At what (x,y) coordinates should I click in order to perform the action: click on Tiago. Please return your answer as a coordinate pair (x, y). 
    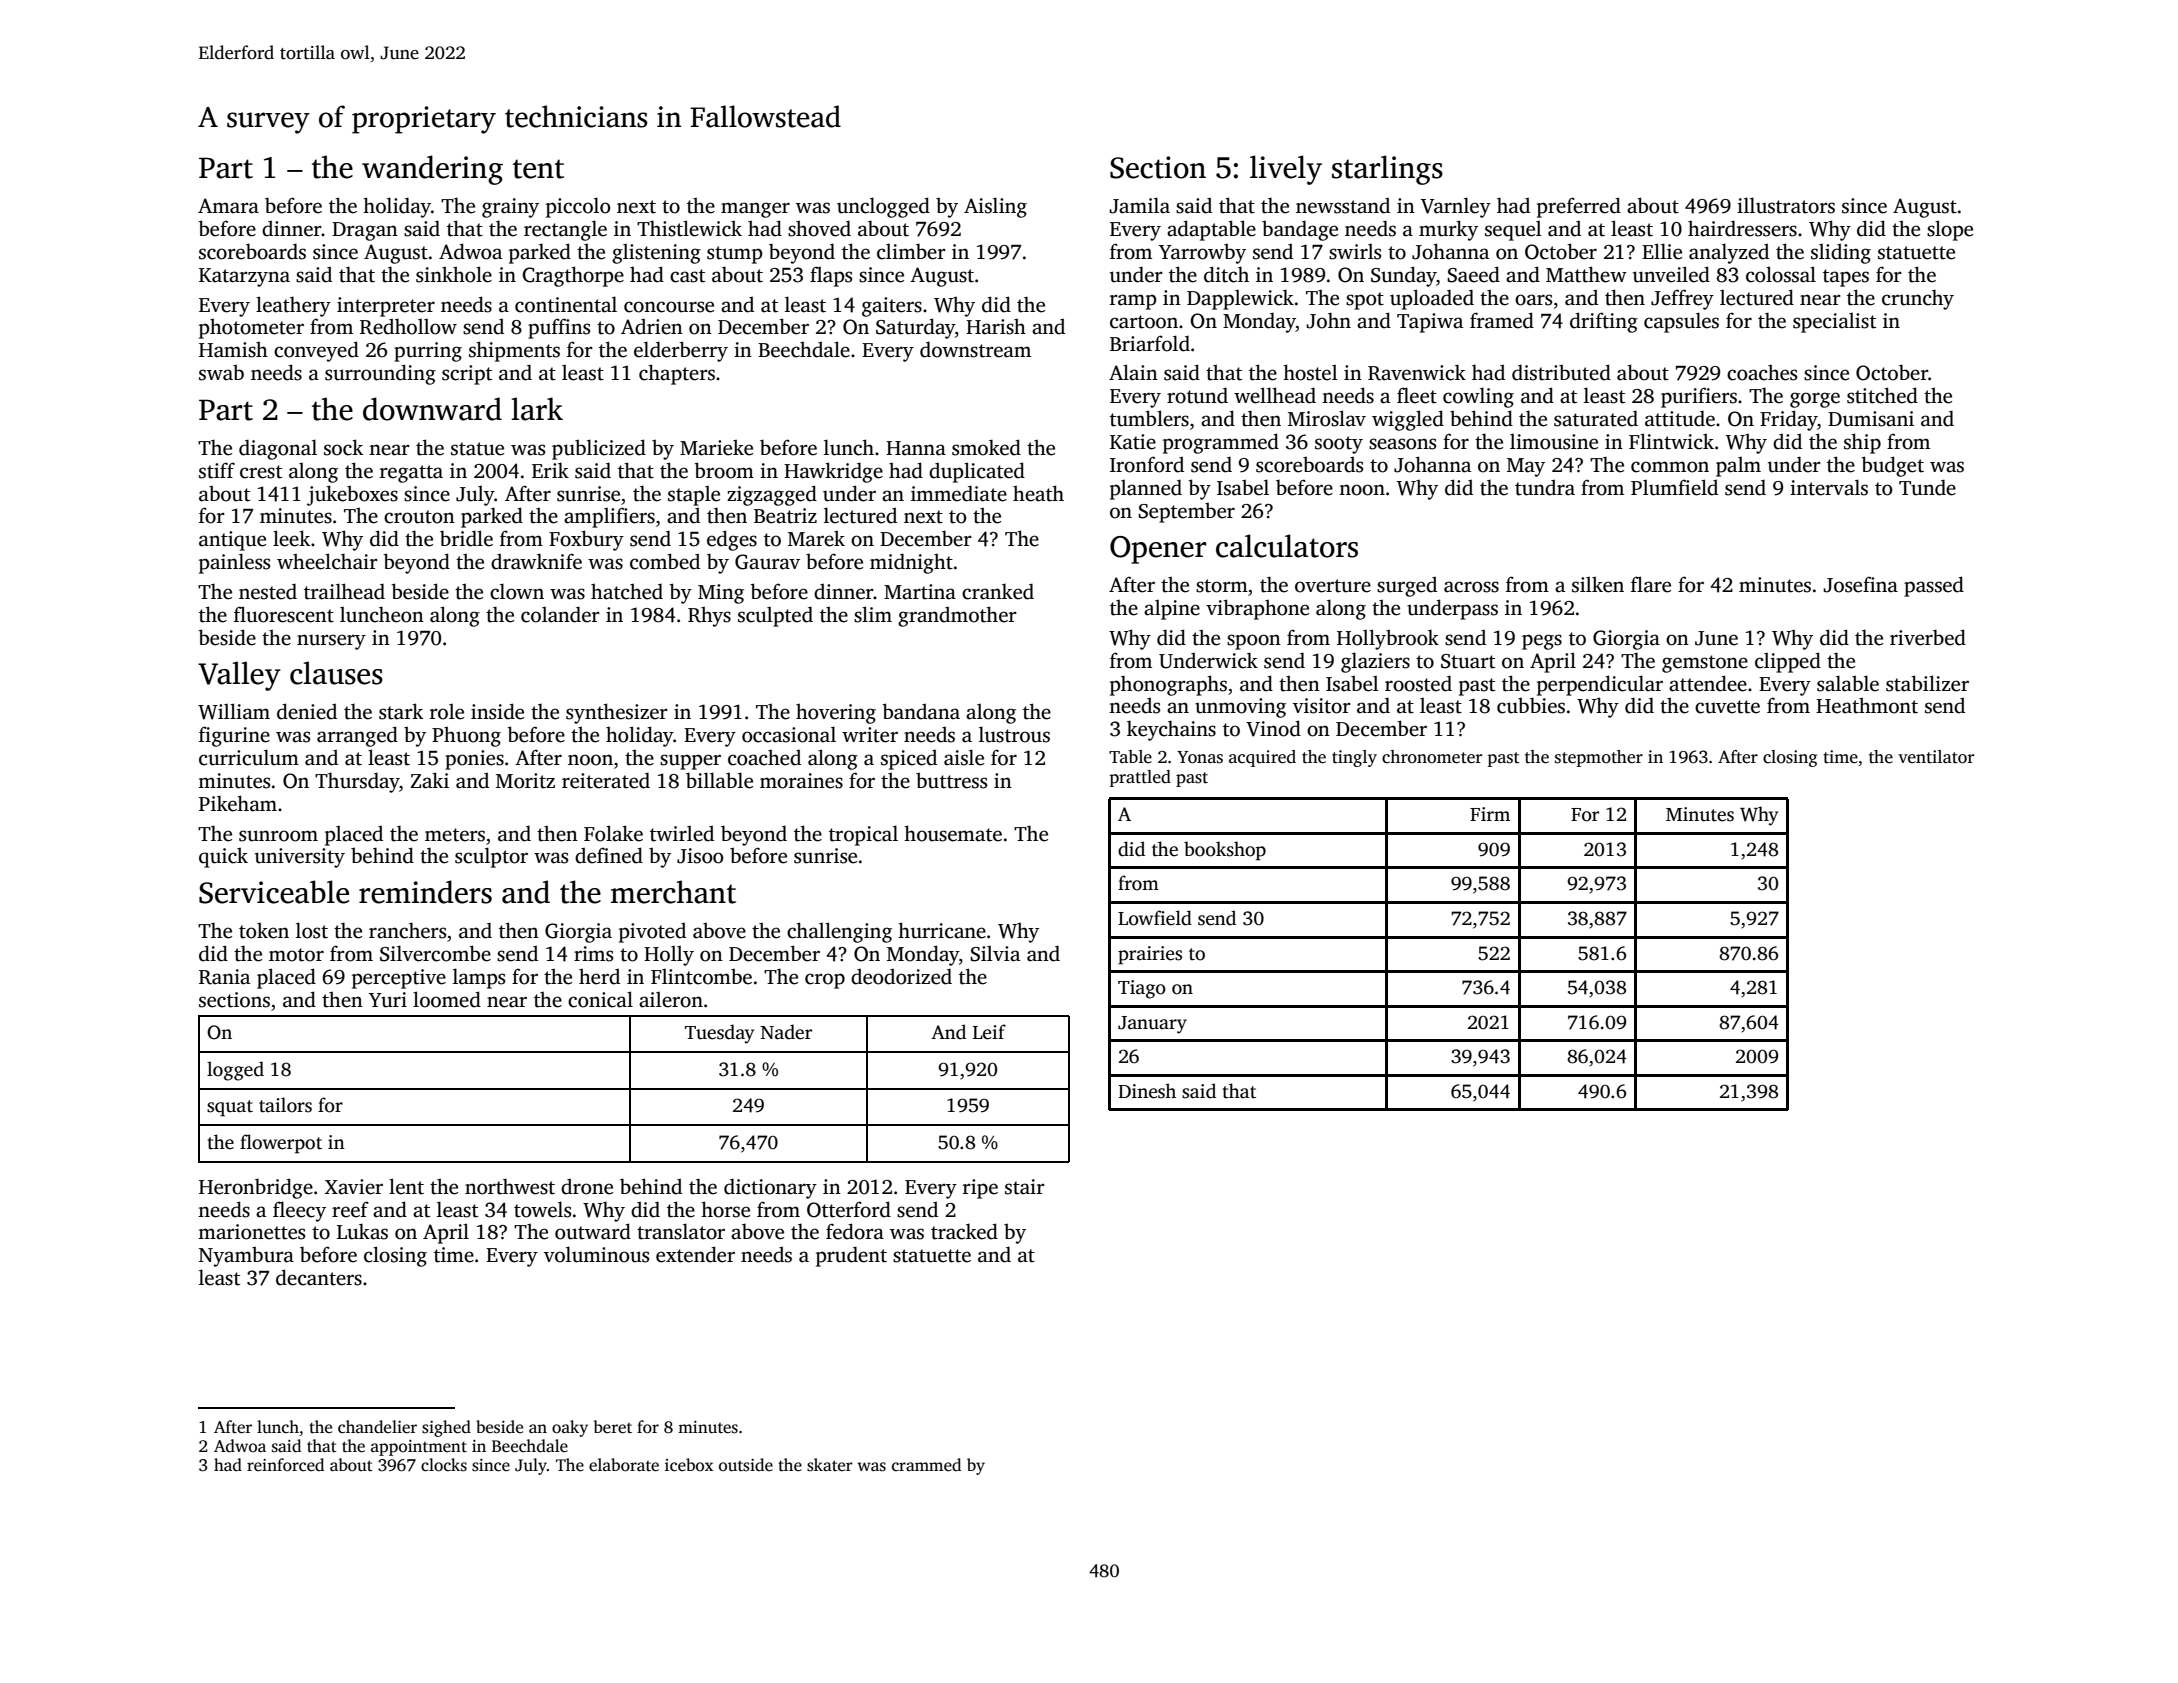
    Looking at the image, I should click on (1142, 989).
